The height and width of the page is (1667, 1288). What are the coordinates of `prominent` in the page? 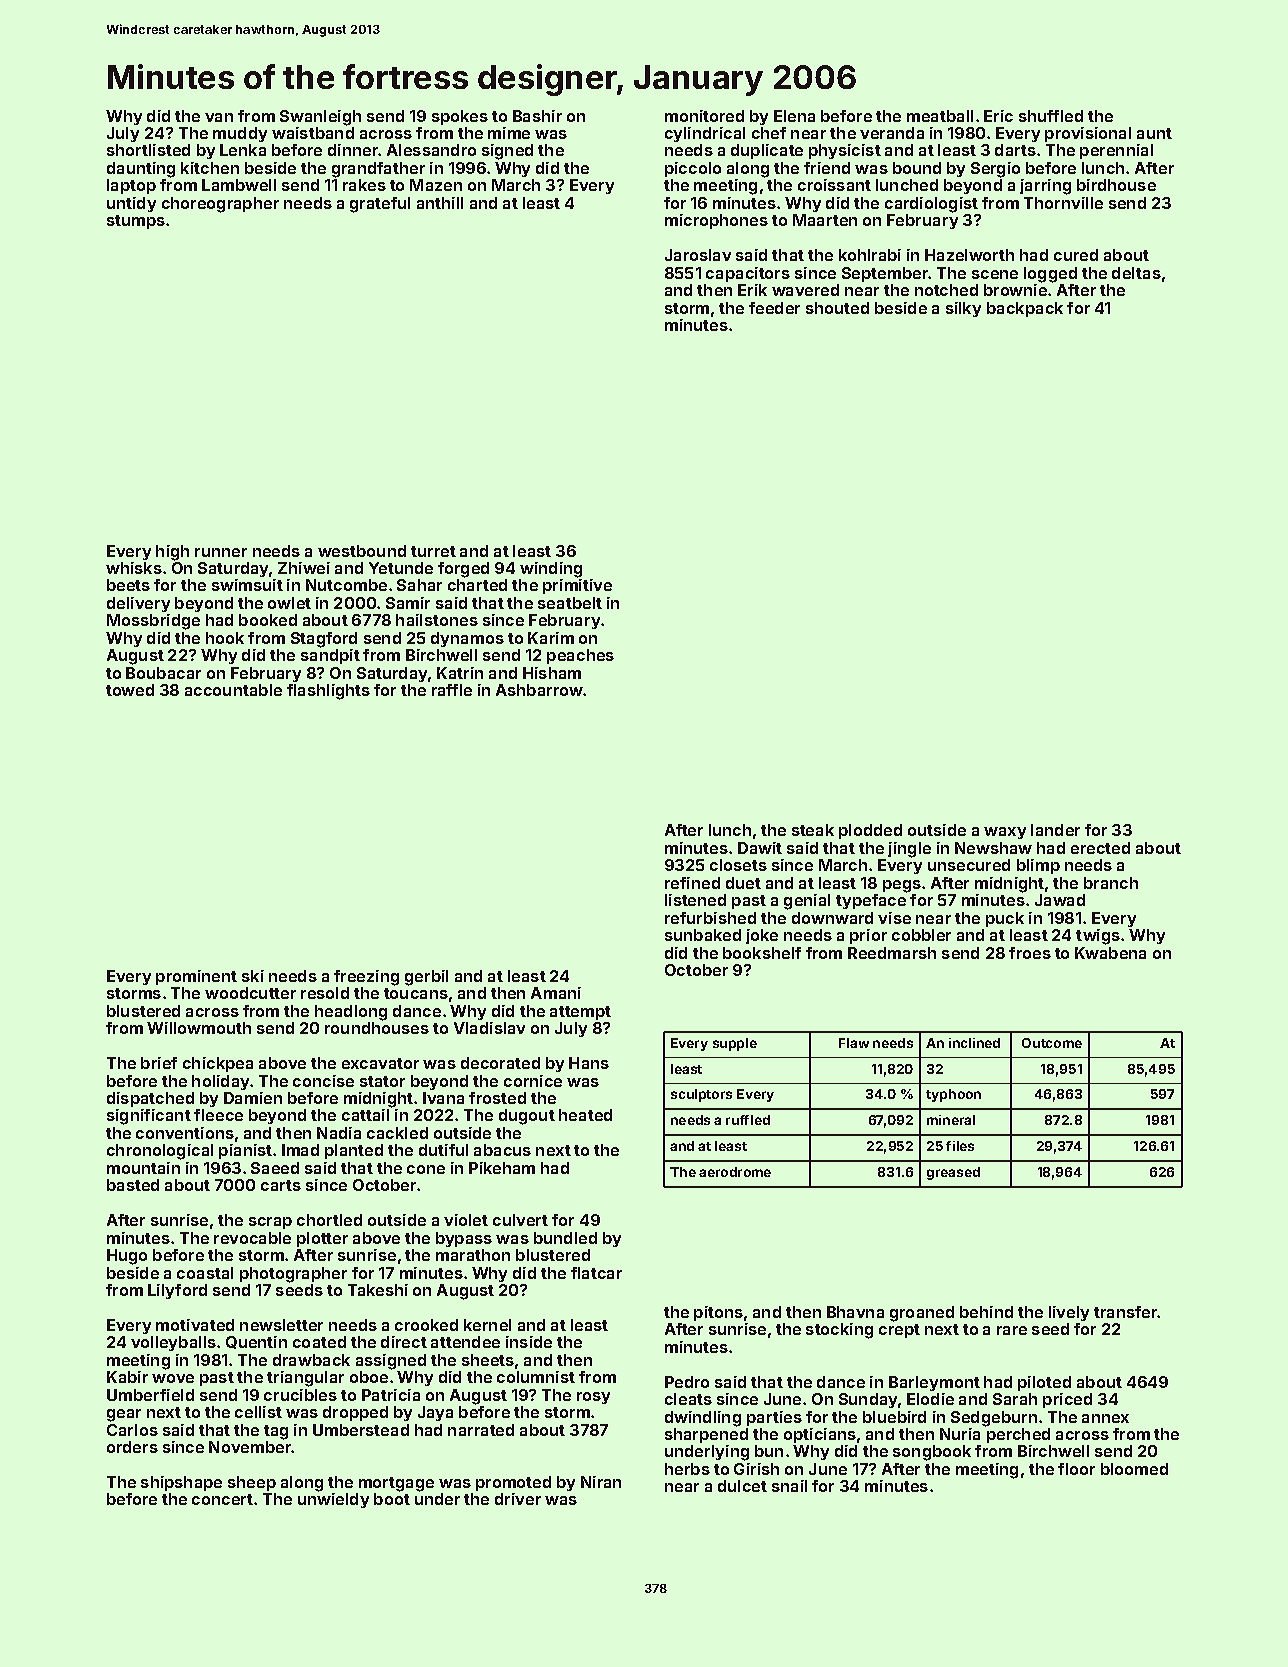 It's located at (196, 977).
